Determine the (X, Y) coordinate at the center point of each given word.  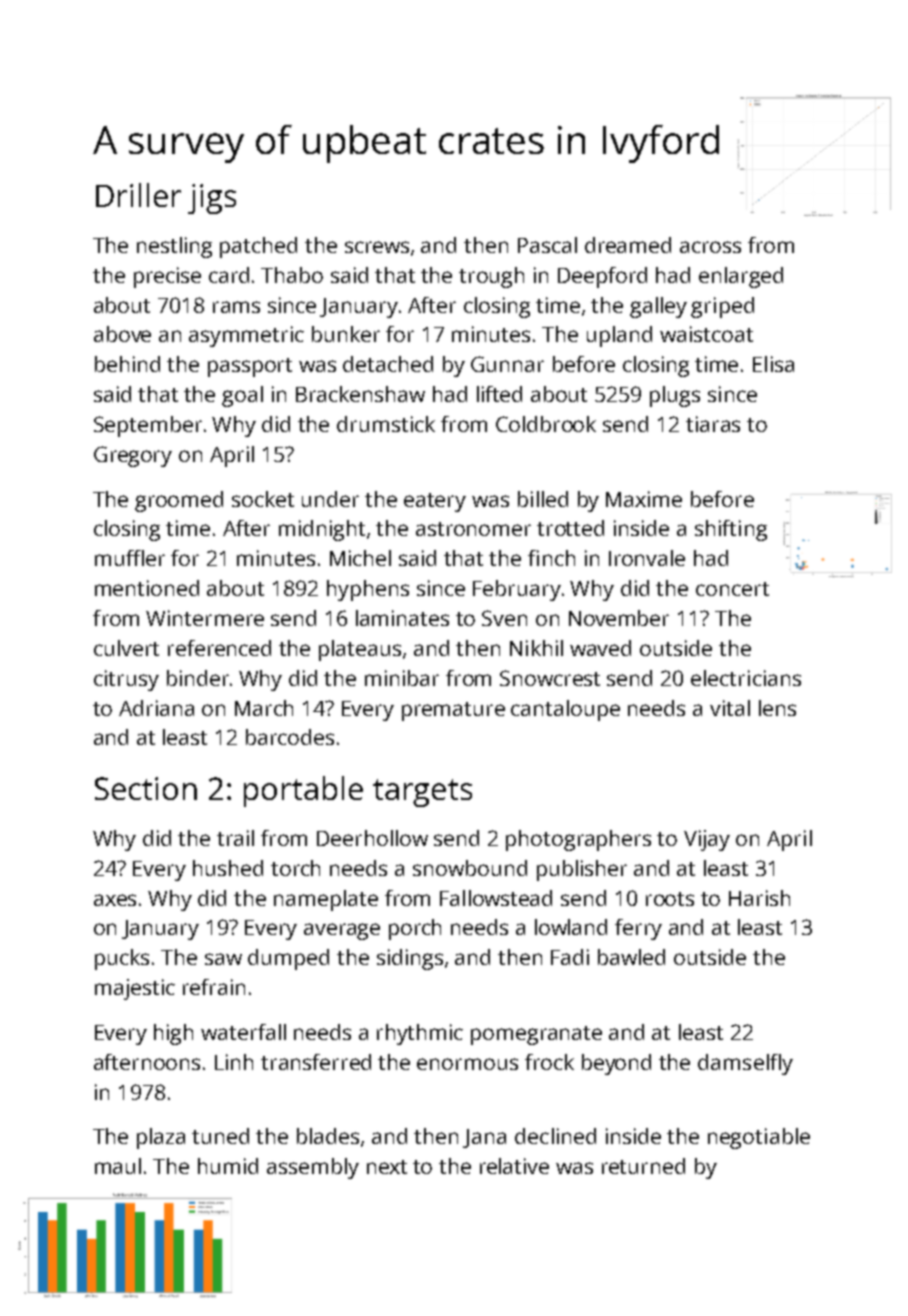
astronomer (473, 529)
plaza (161, 1138)
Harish (759, 898)
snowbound (470, 868)
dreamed (628, 245)
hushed (228, 868)
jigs (212, 199)
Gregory (133, 456)
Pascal (547, 245)
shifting (731, 530)
